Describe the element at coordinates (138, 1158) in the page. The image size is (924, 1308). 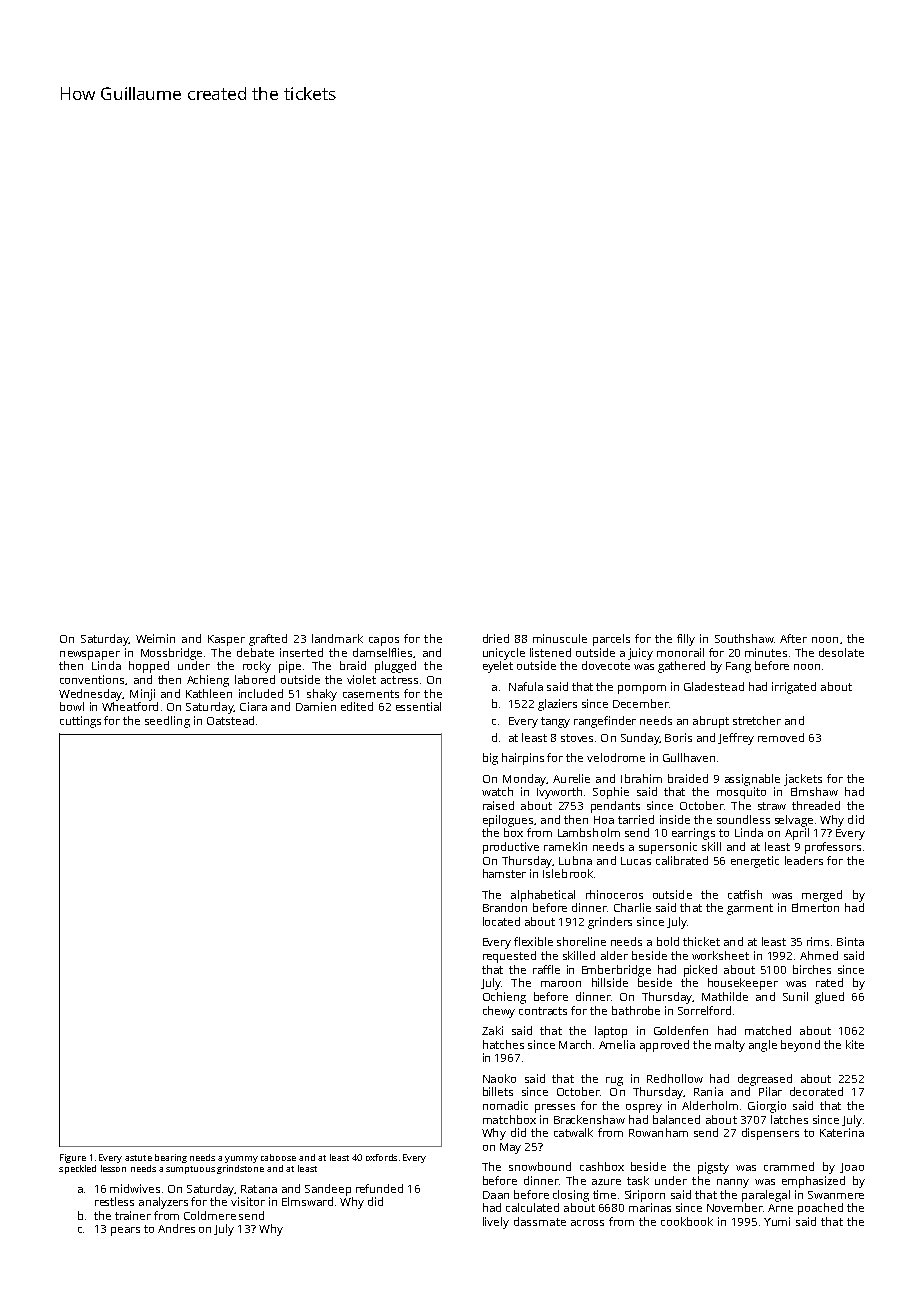
I see `astute` at that location.
